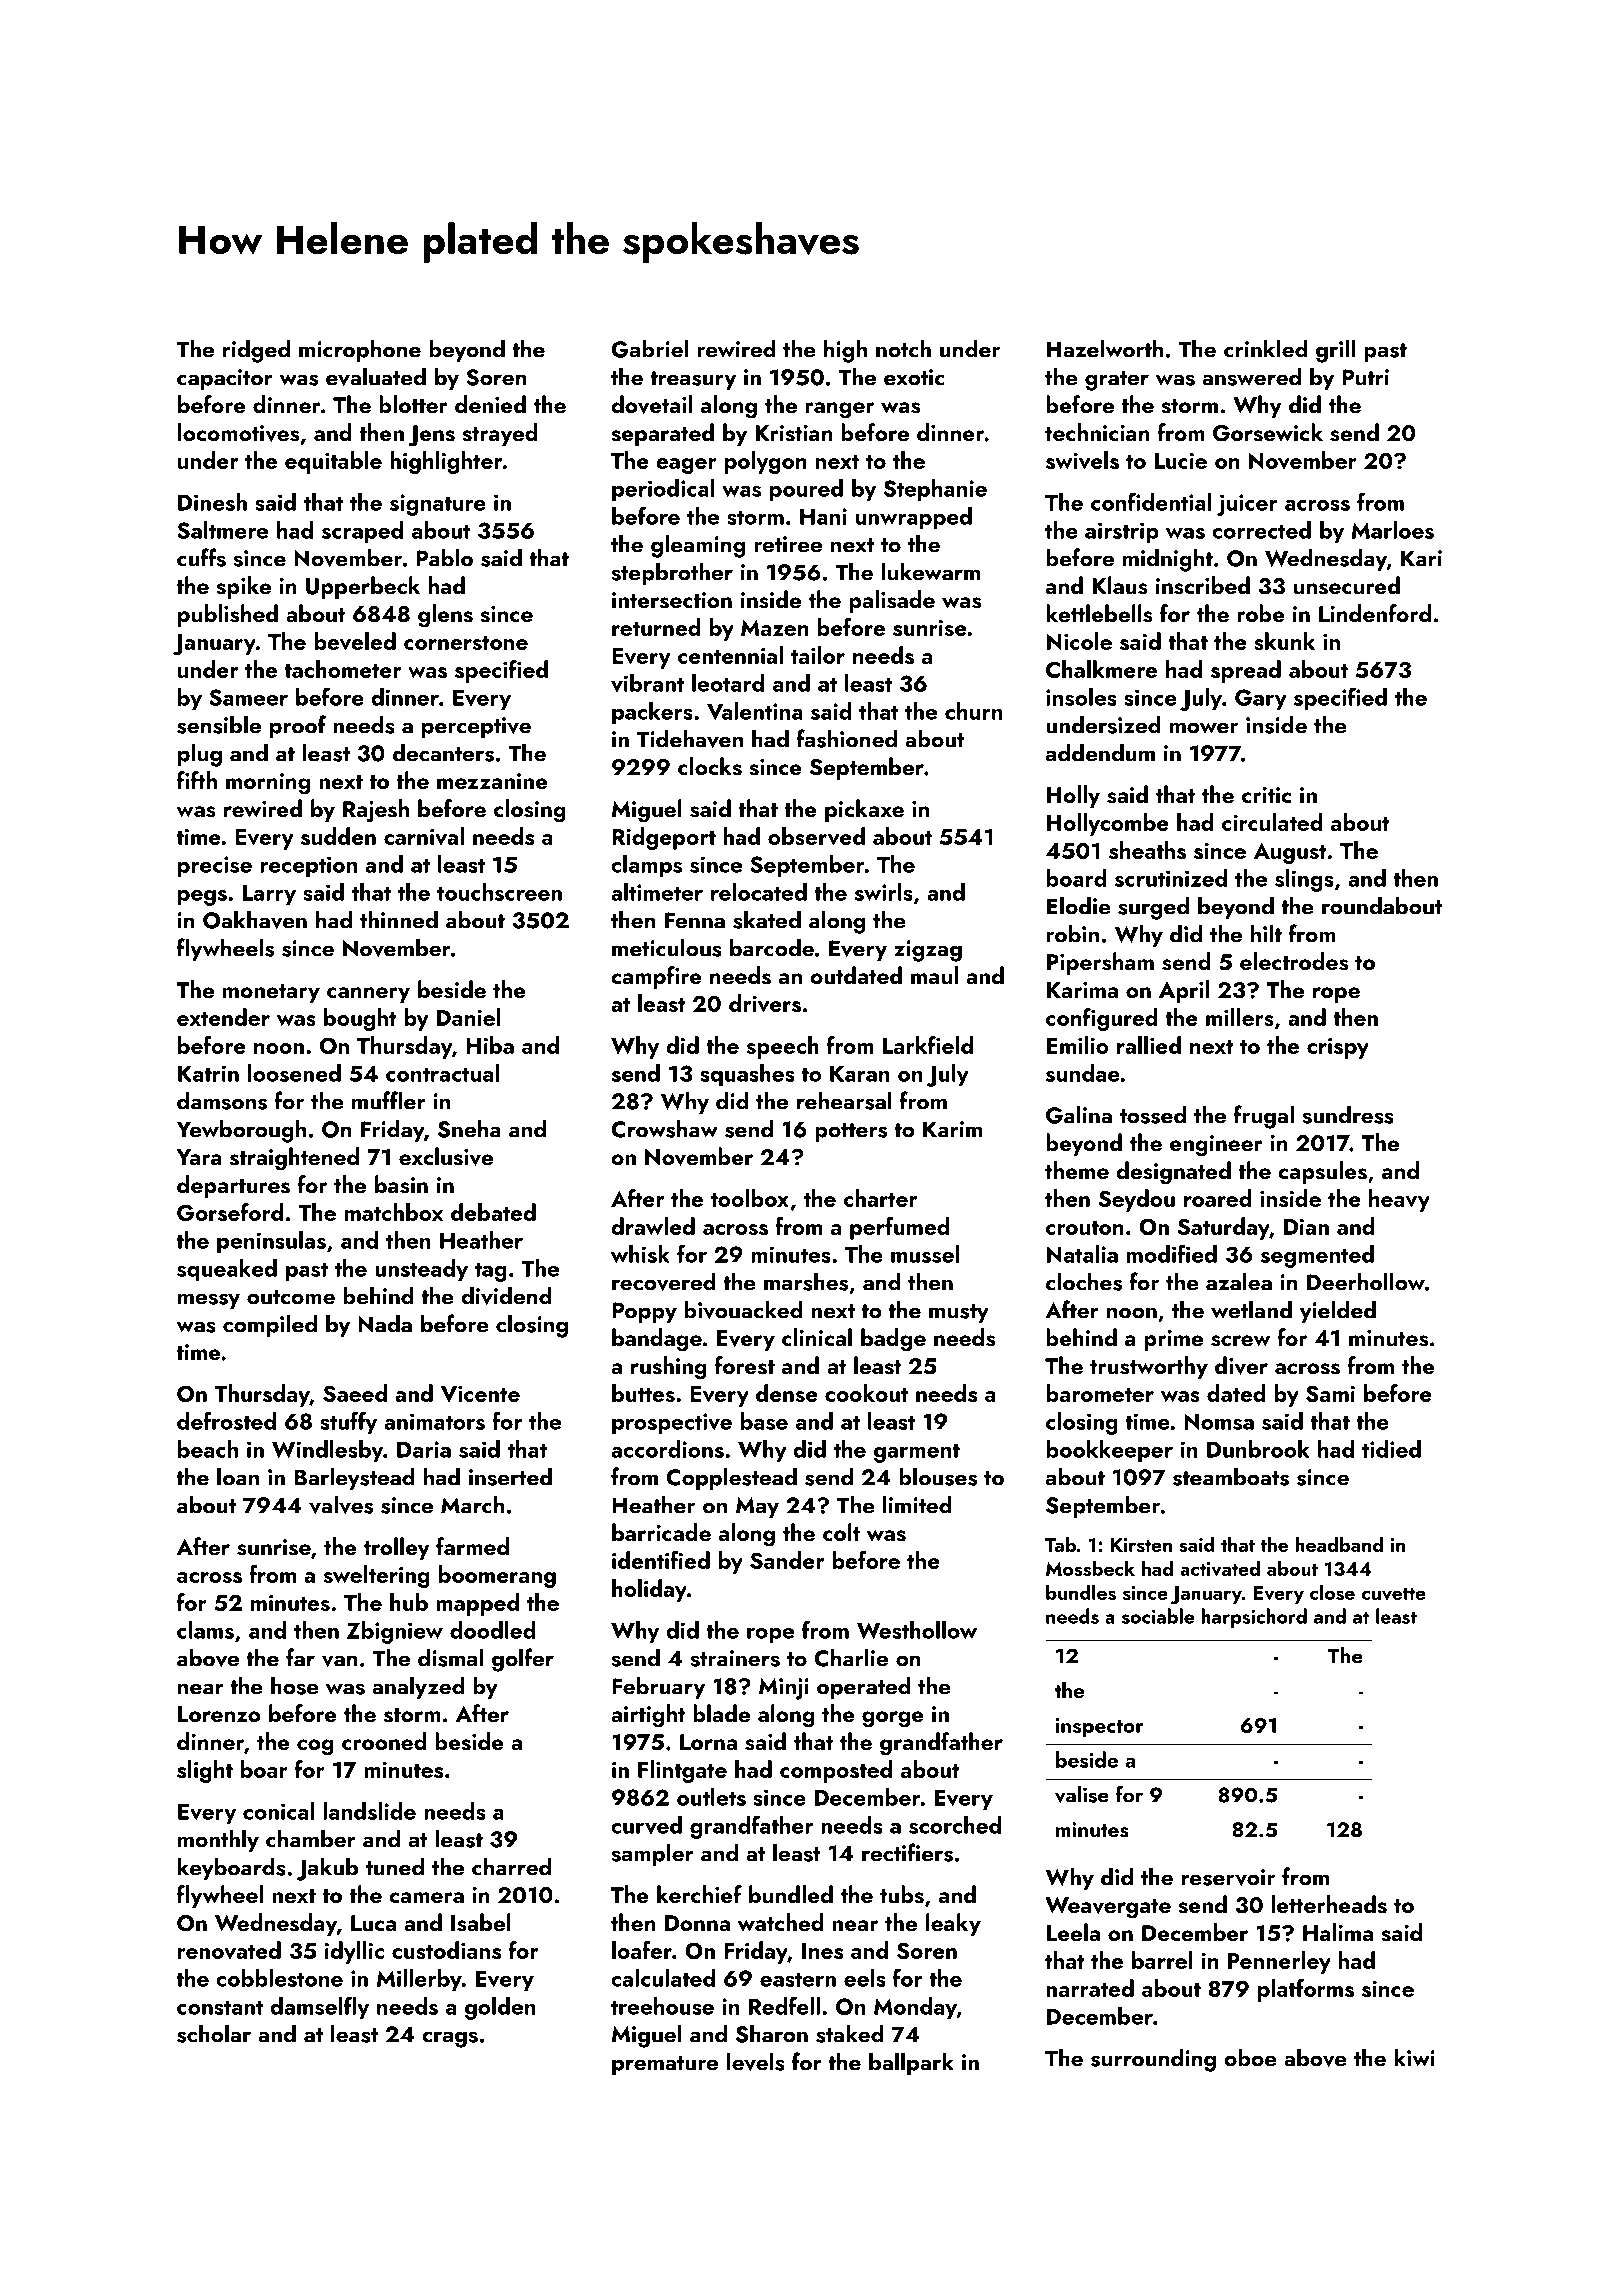 The image size is (1620, 2292). What do you see at coordinates (1348, 1114) in the image?
I see `sundress` at bounding box center [1348, 1114].
